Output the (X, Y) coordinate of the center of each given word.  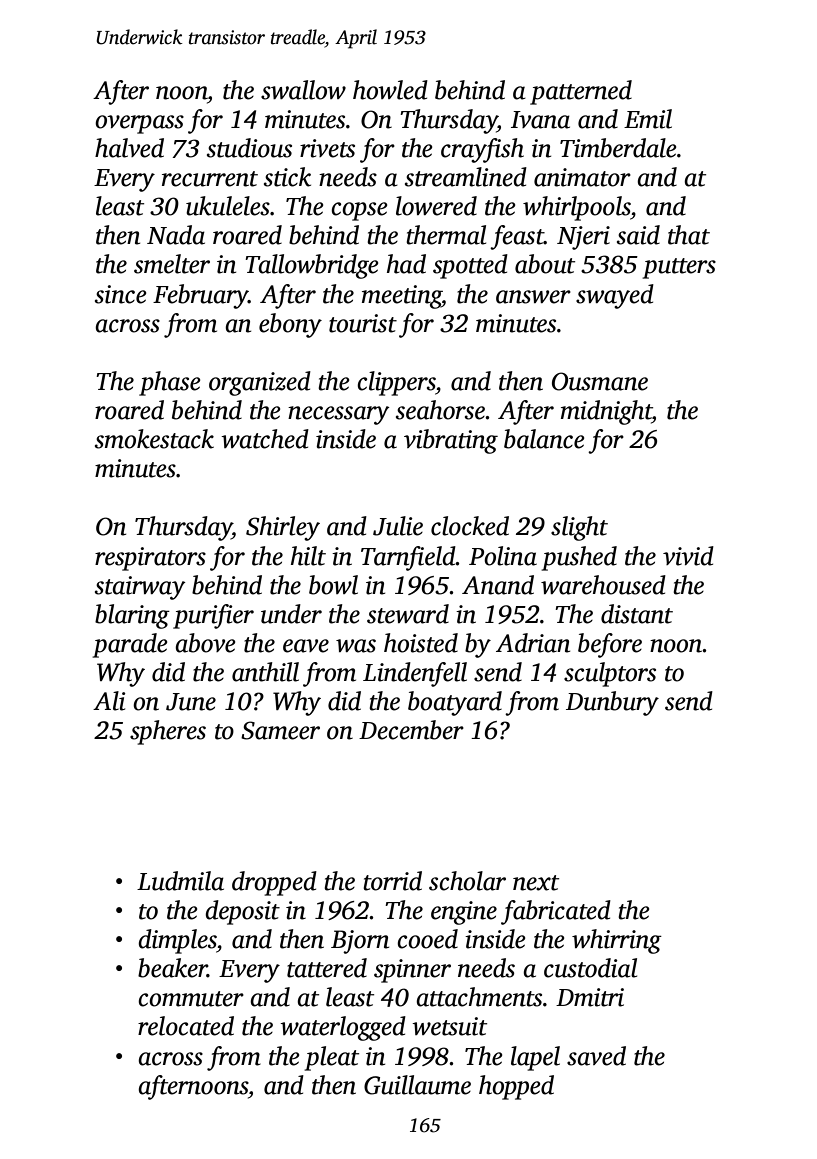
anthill (265, 672)
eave (306, 646)
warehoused (603, 585)
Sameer (280, 730)
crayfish (482, 150)
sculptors (610, 674)
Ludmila (180, 881)
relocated (186, 1026)
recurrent (210, 179)
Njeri (583, 238)
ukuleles (228, 206)
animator (582, 177)
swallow (303, 90)
